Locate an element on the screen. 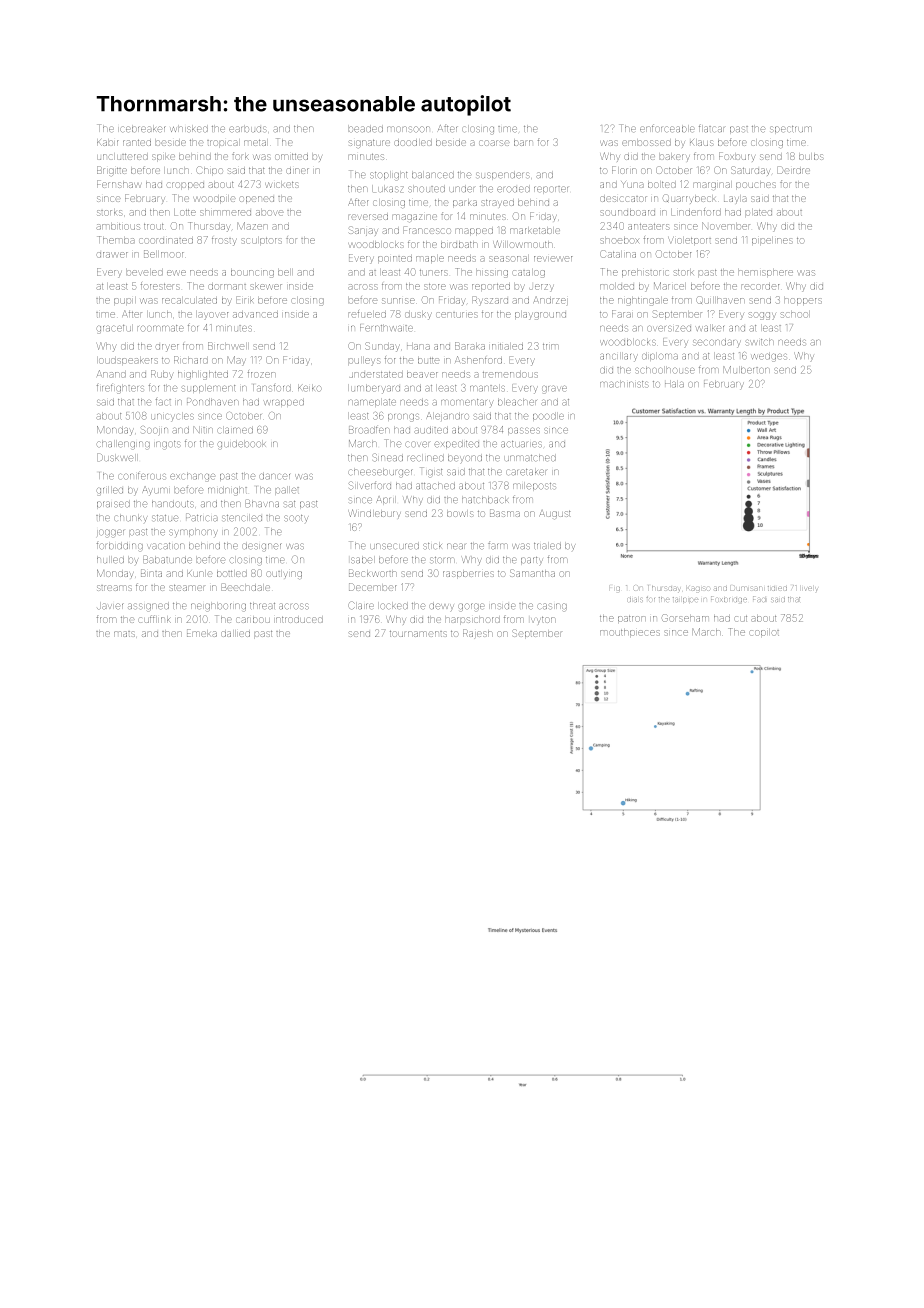  neighboring is located at coordinates (218, 607).
